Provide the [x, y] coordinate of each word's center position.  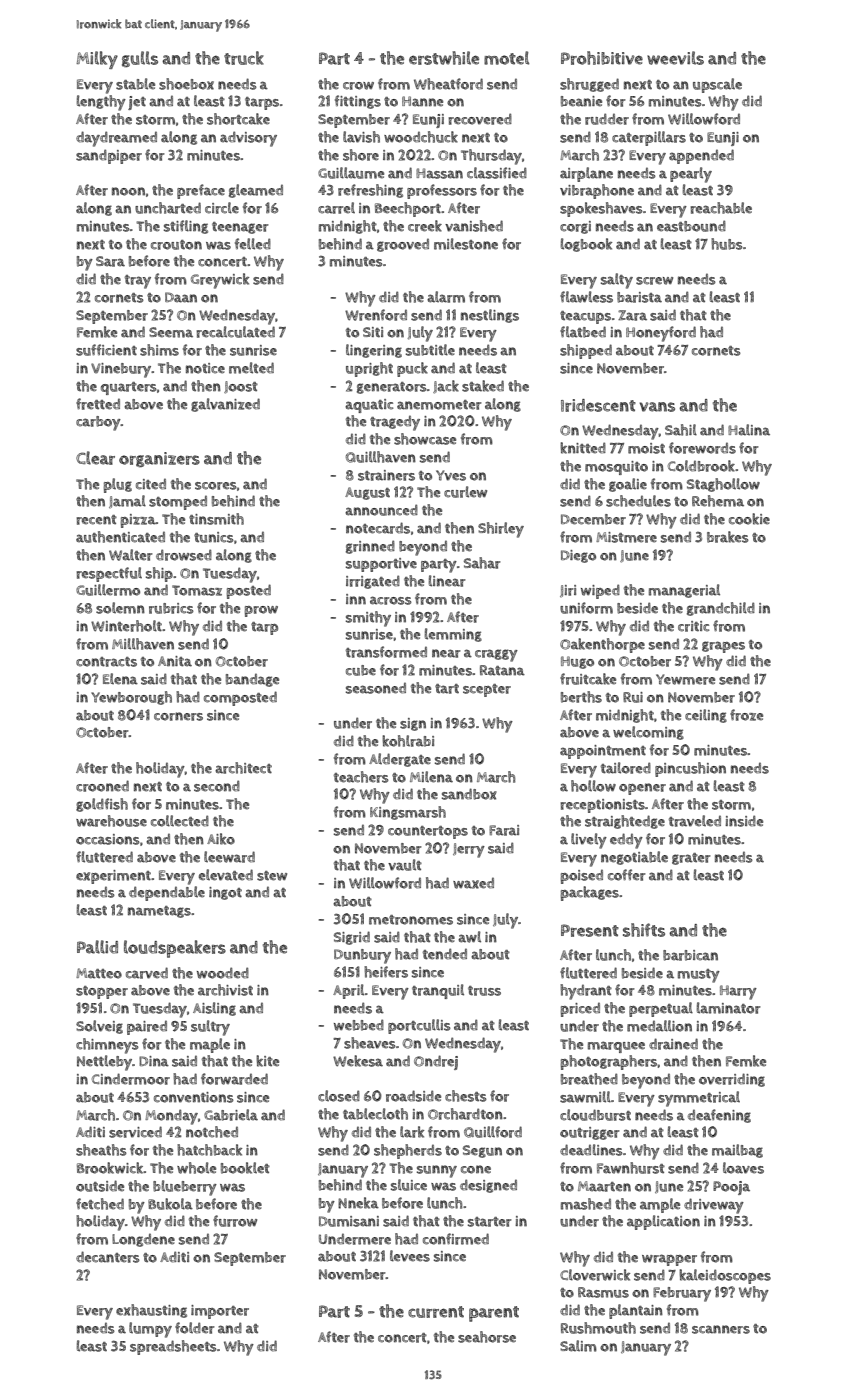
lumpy [150, 1330]
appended [701, 156]
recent [96, 520]
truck [244, 58]
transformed [386, 652]
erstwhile [444, 58]
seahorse [487, 1337]
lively [589, 841]
